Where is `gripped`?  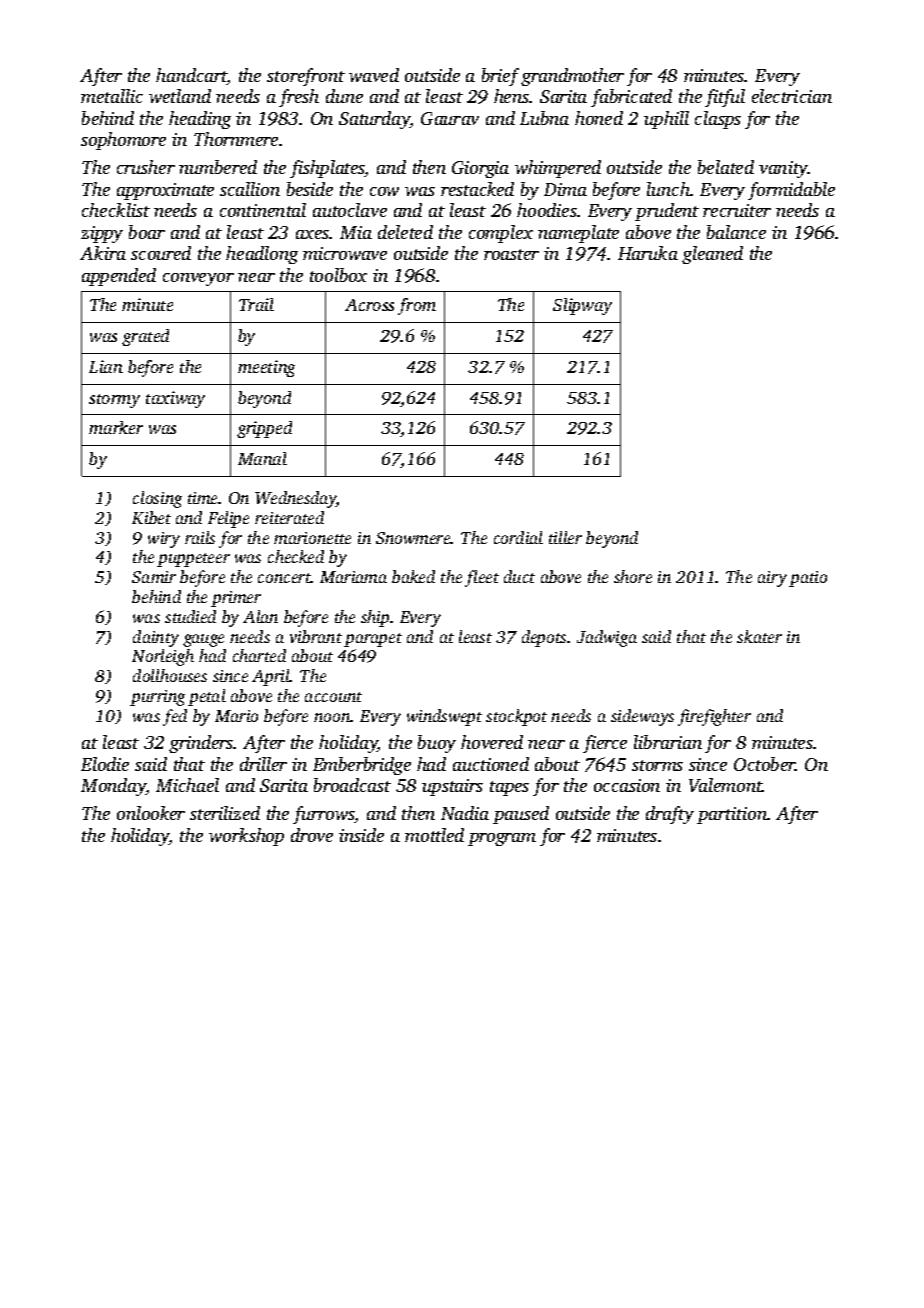
gripped is located at coordinates (264, 429).
